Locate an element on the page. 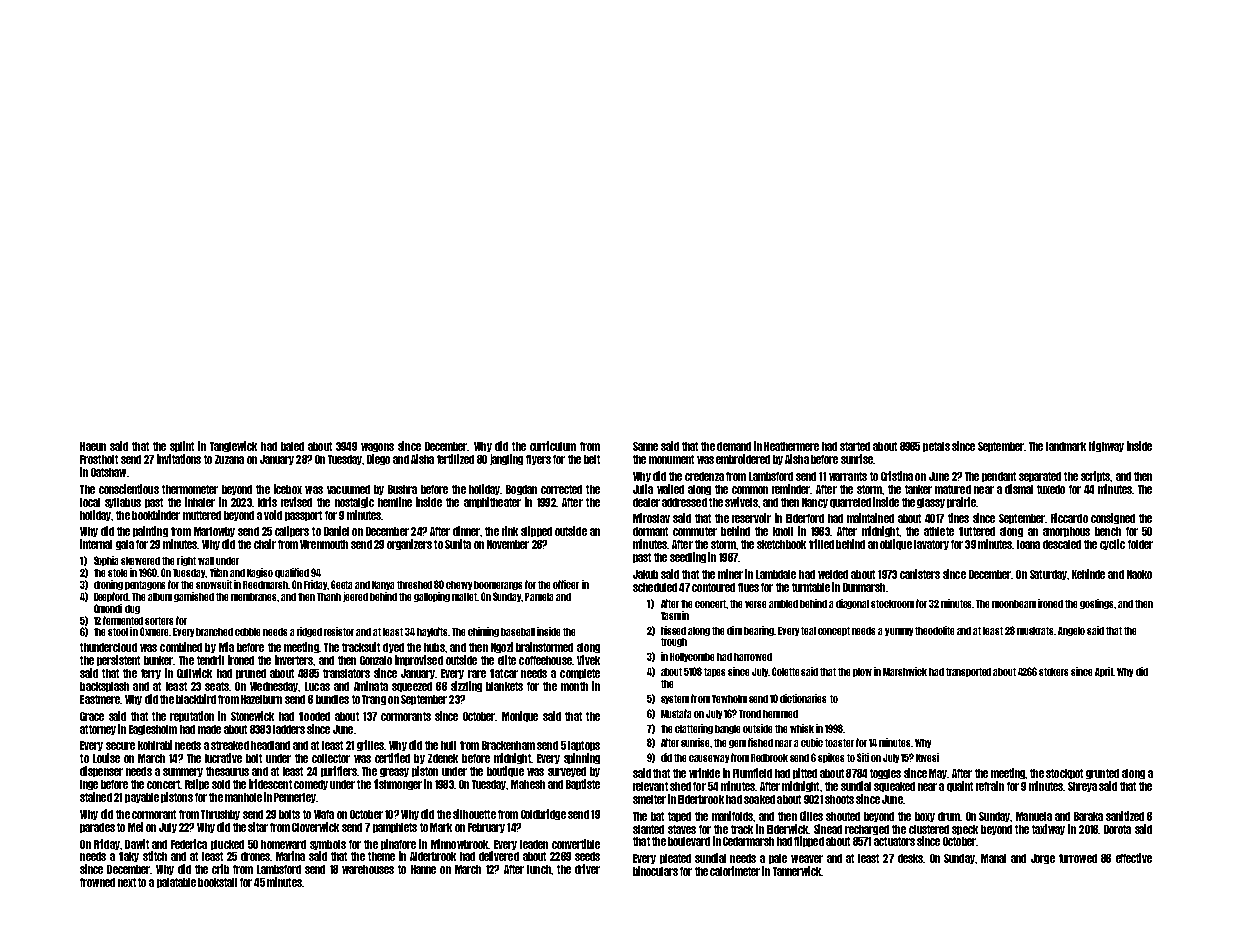 The width and height of the page is (1233, 952). frowned is located at coordinates (97, 882).
